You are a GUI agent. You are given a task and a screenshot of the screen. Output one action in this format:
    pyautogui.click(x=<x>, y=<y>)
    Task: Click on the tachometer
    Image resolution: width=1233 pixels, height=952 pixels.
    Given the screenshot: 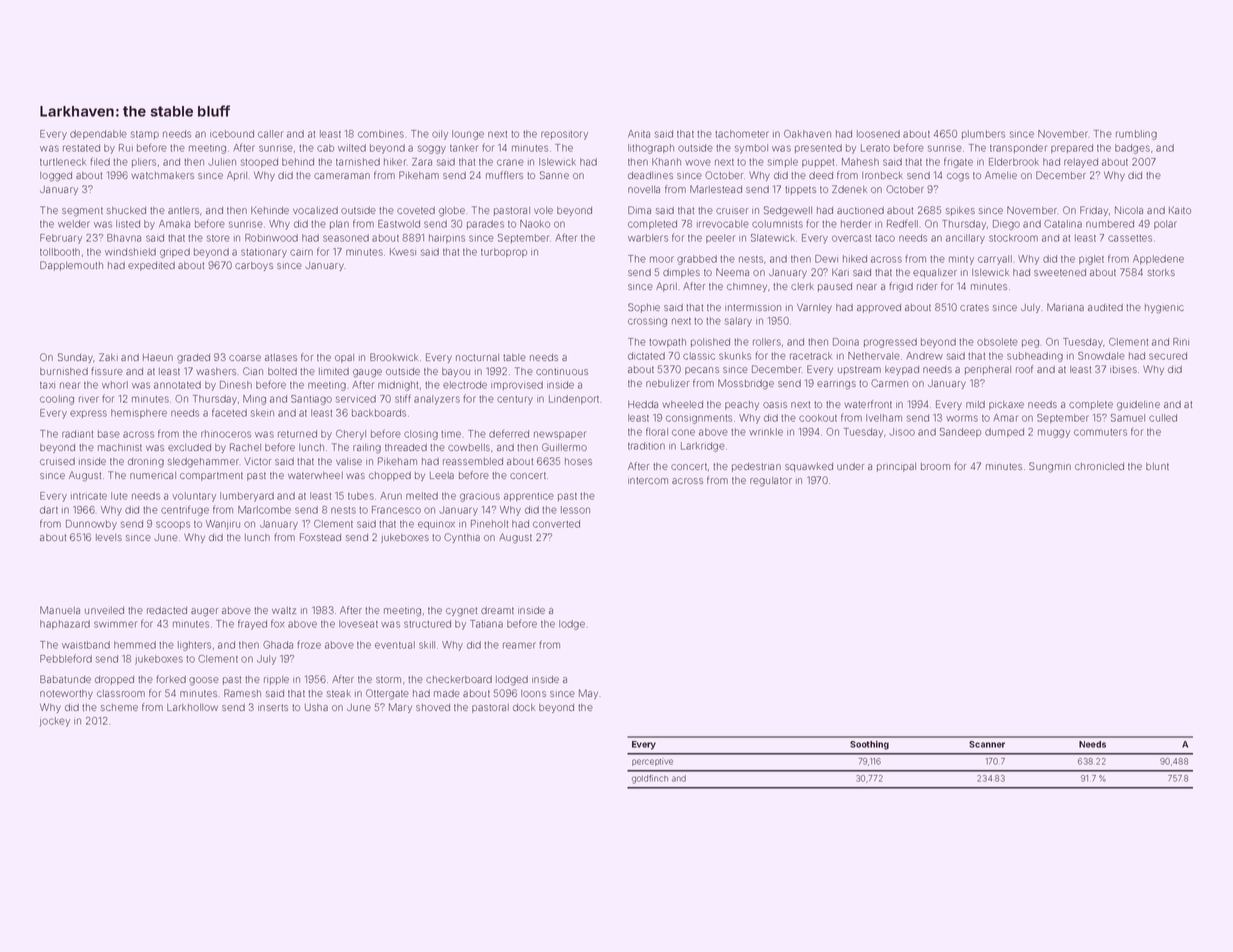 What is the action you would take?
    pyautogui.click(x=742, y=134)
